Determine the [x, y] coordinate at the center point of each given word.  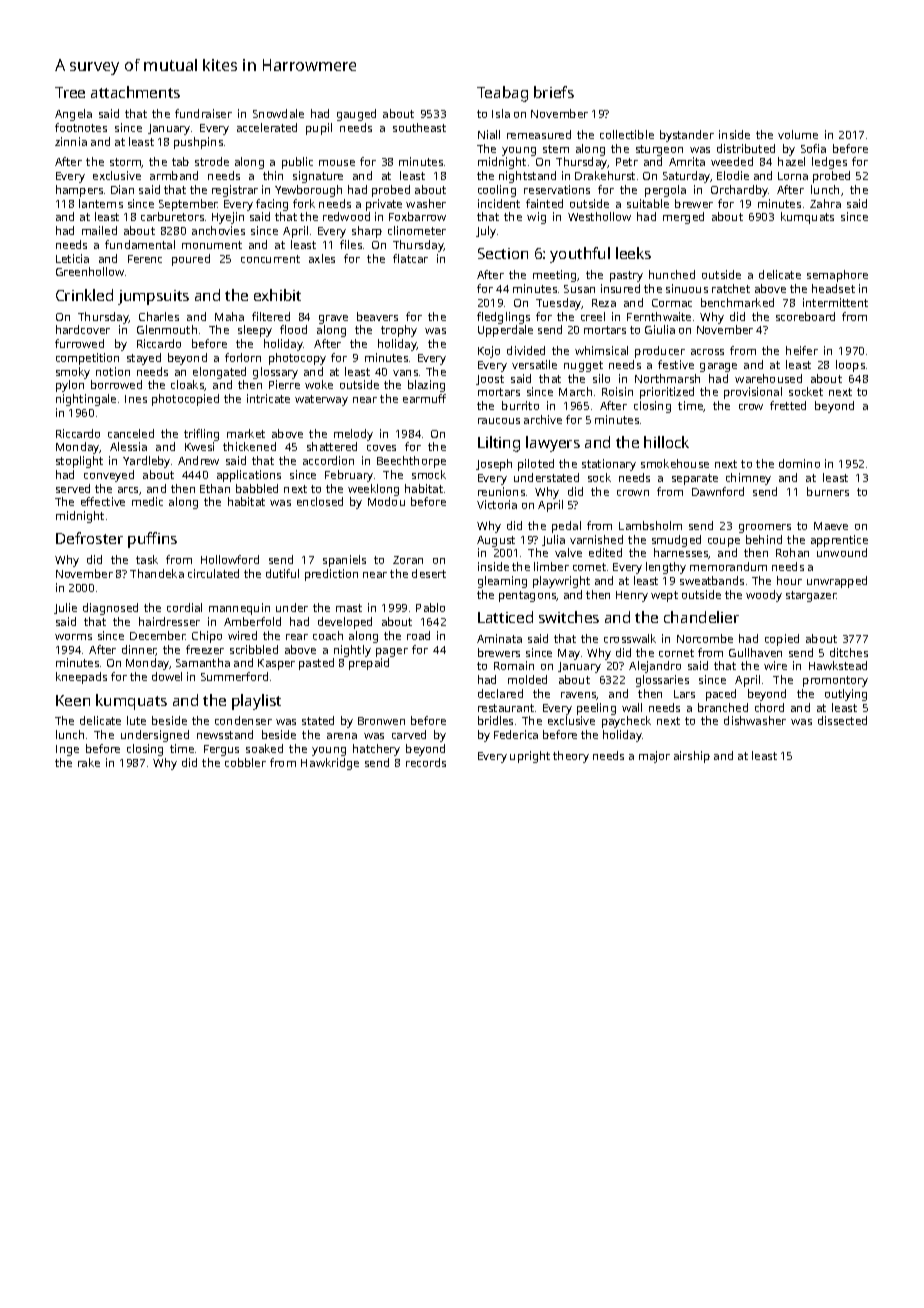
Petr [627, 162]
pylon [70, 386]
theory [571, 757]
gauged [356, 115]
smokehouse [675, 463]
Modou [386, 501]
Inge [67, 750]
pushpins [198, 143]
